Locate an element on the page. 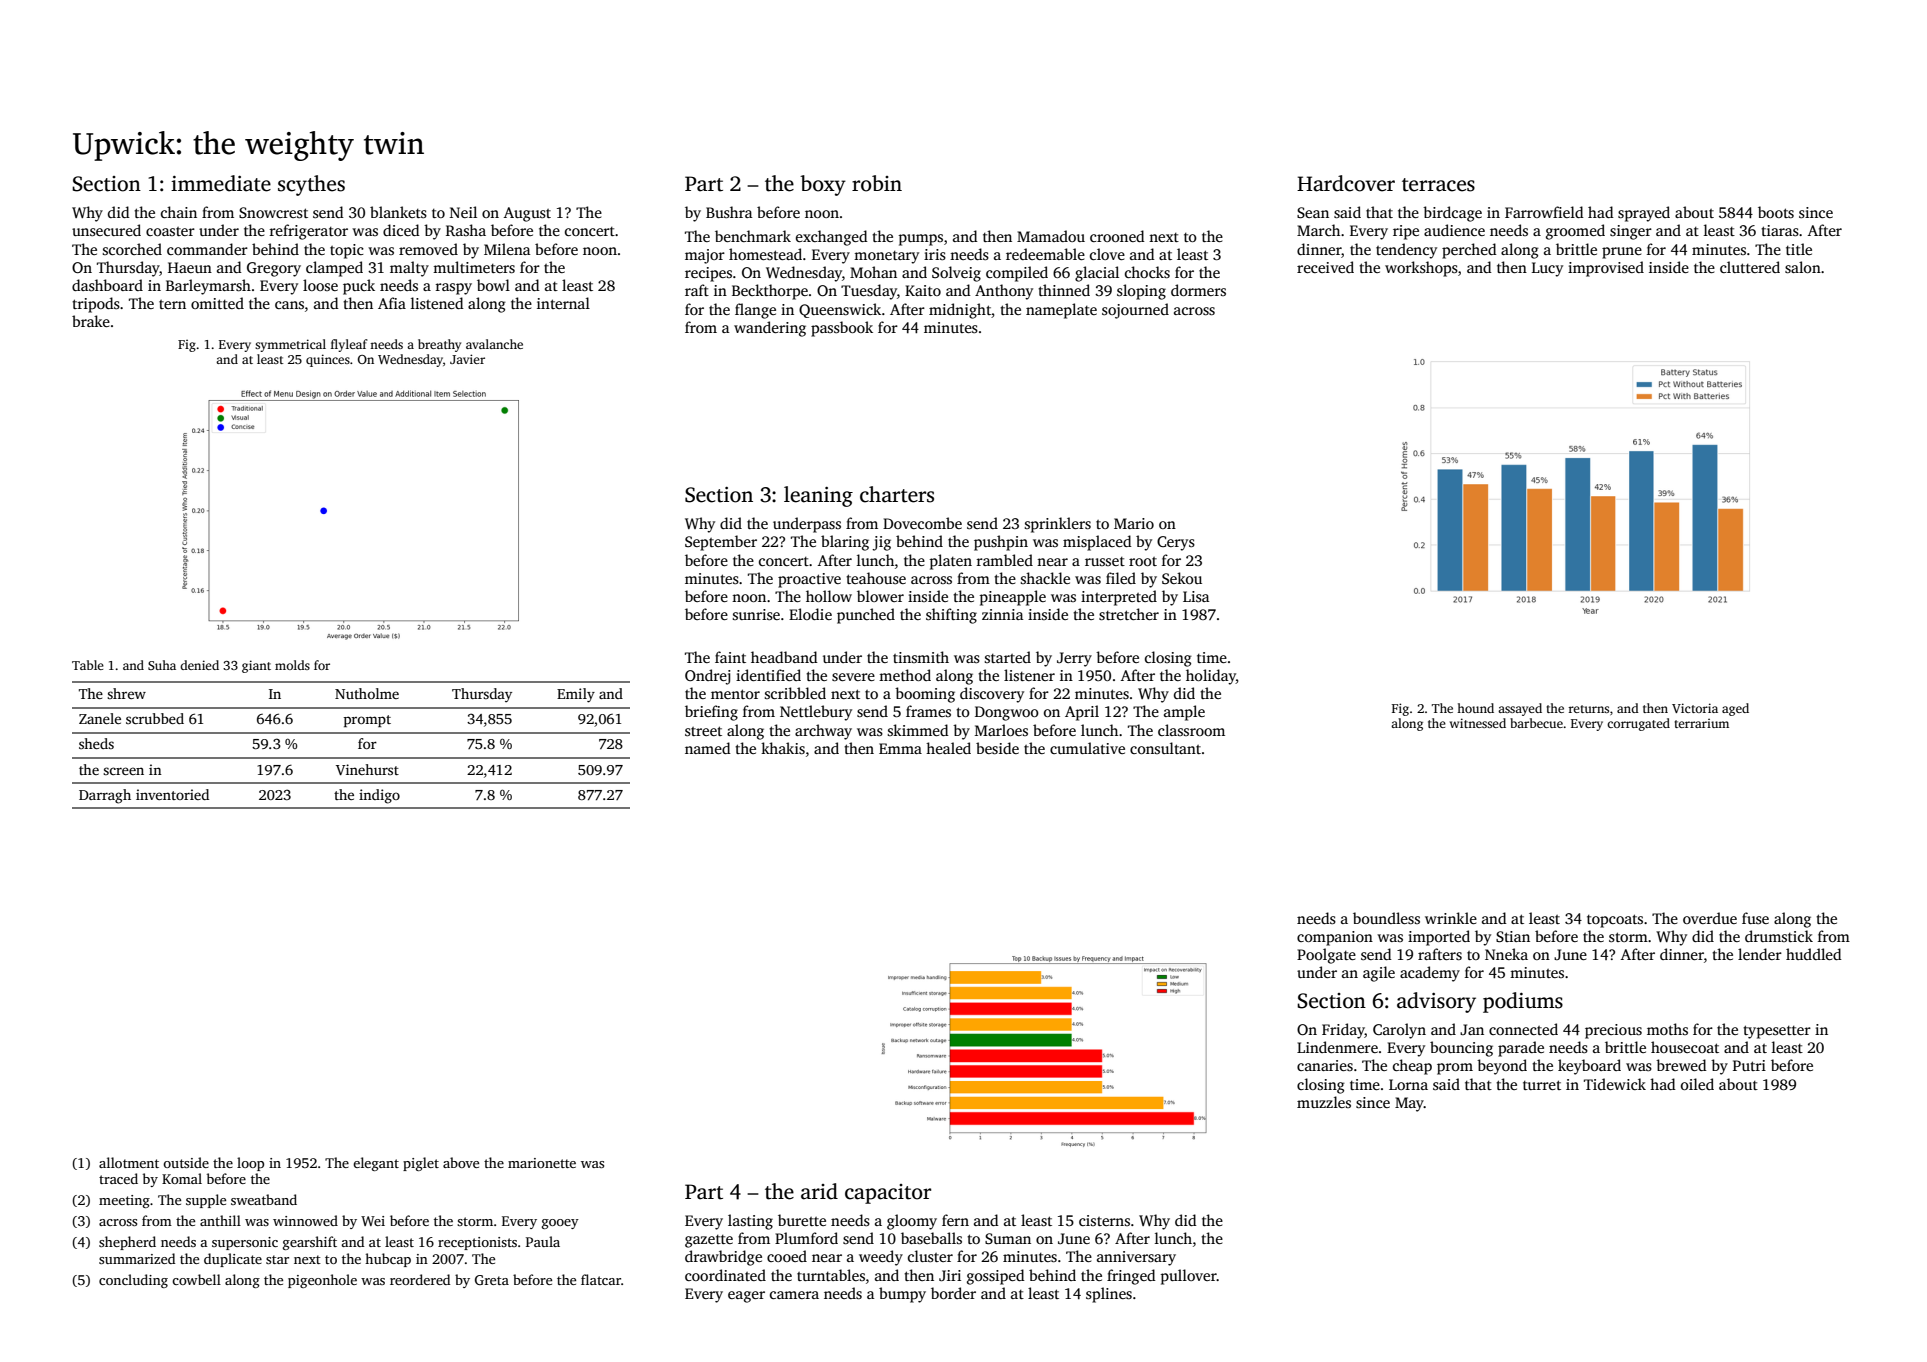 This document has height=1362, width=1927. Lisa is located at coordinates (1196, 596).
